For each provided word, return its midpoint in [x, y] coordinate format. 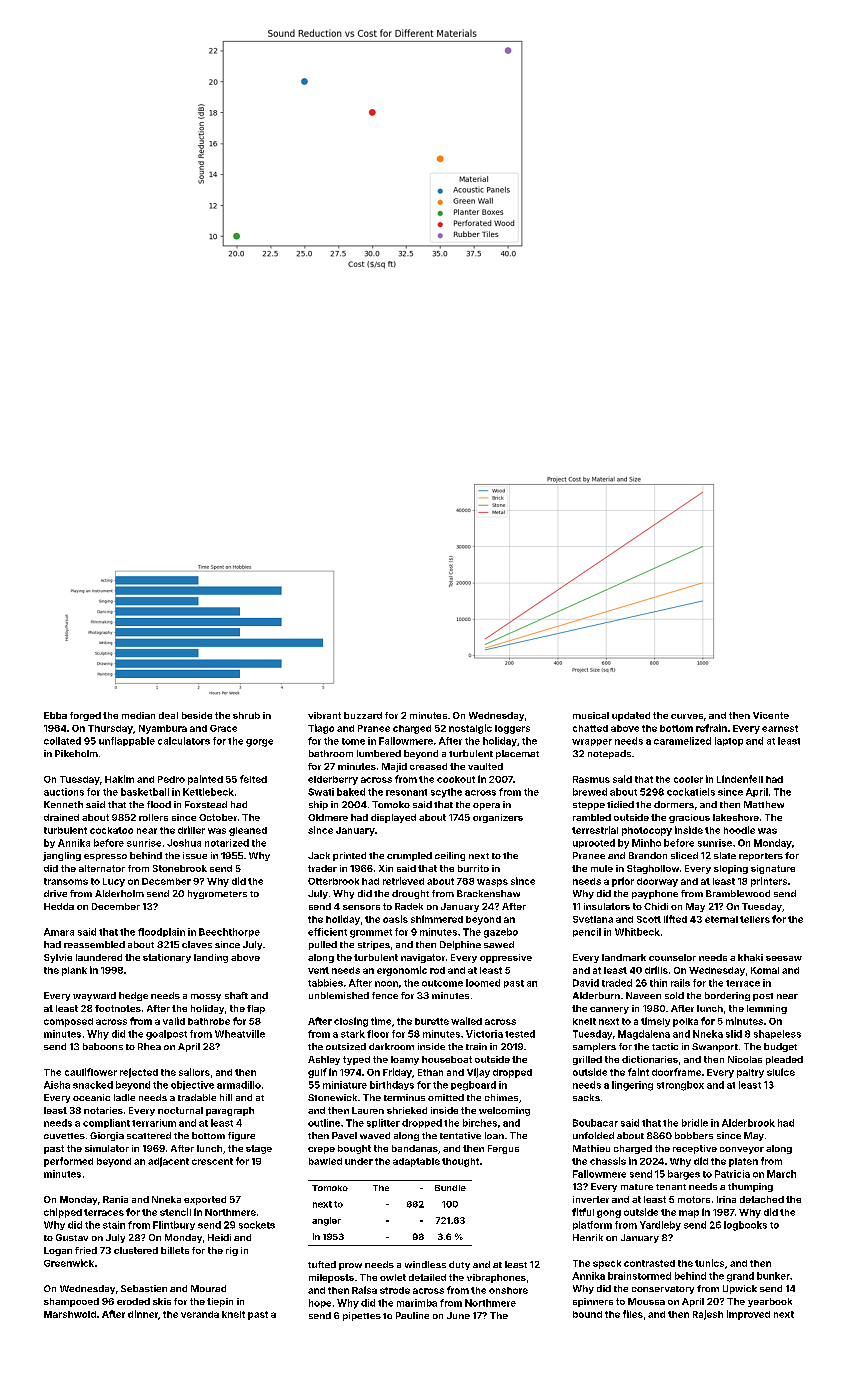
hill [226, 1097]
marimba [417, 1303]
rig [232, 1251]
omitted [446, 1097]
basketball [145, 792]
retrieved [403, 881]
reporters [761, 857]
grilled [587, 1060]
